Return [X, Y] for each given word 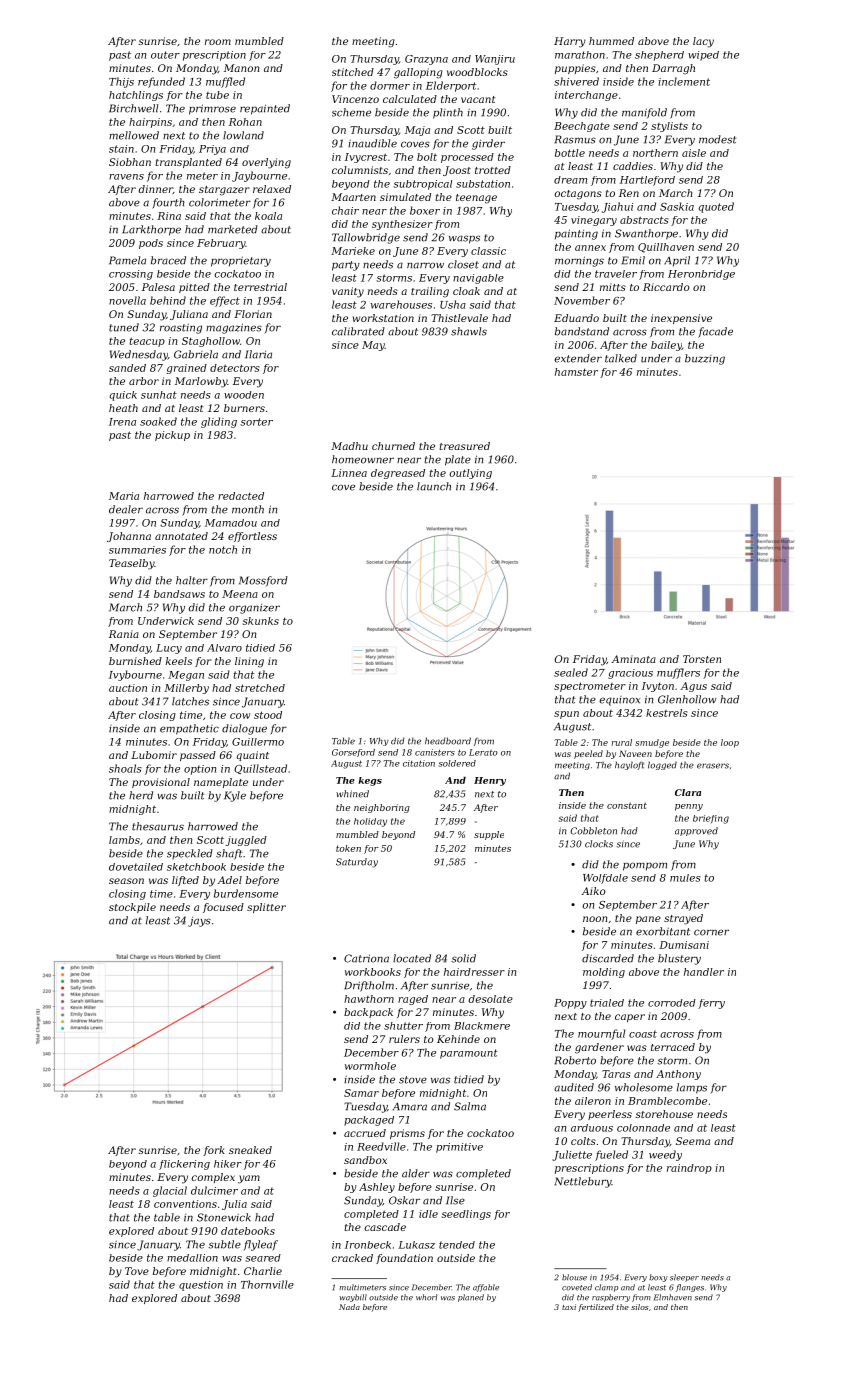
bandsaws [179, 594]
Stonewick [224, 1217]
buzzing [705, 359]
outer [165, 55]
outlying [470, 474]
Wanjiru [495, 60]
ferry [711, 1004]
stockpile [132, 908]
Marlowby [201, 382]
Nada [349, 1307]
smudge [652, 743]
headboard [448, 741]
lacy [703, 42]
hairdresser [474, 972]
